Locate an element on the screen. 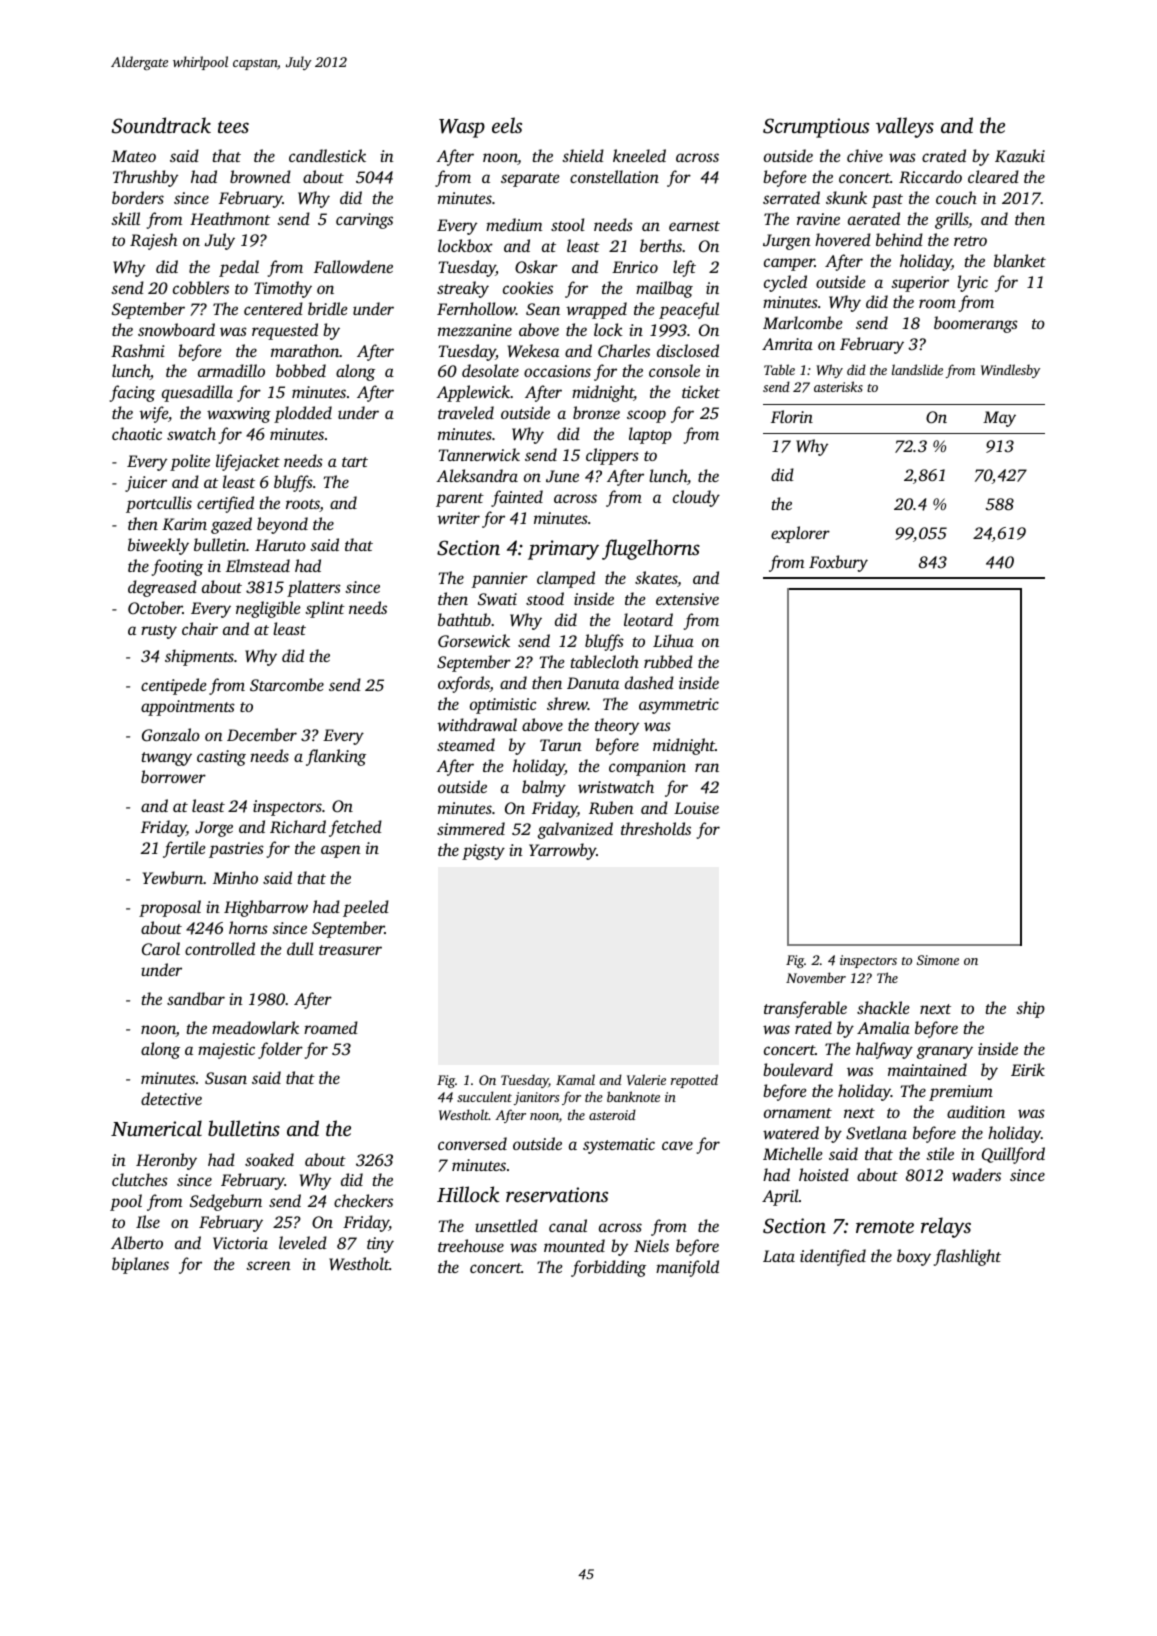  pannier is located at coordinates (499, 580).
